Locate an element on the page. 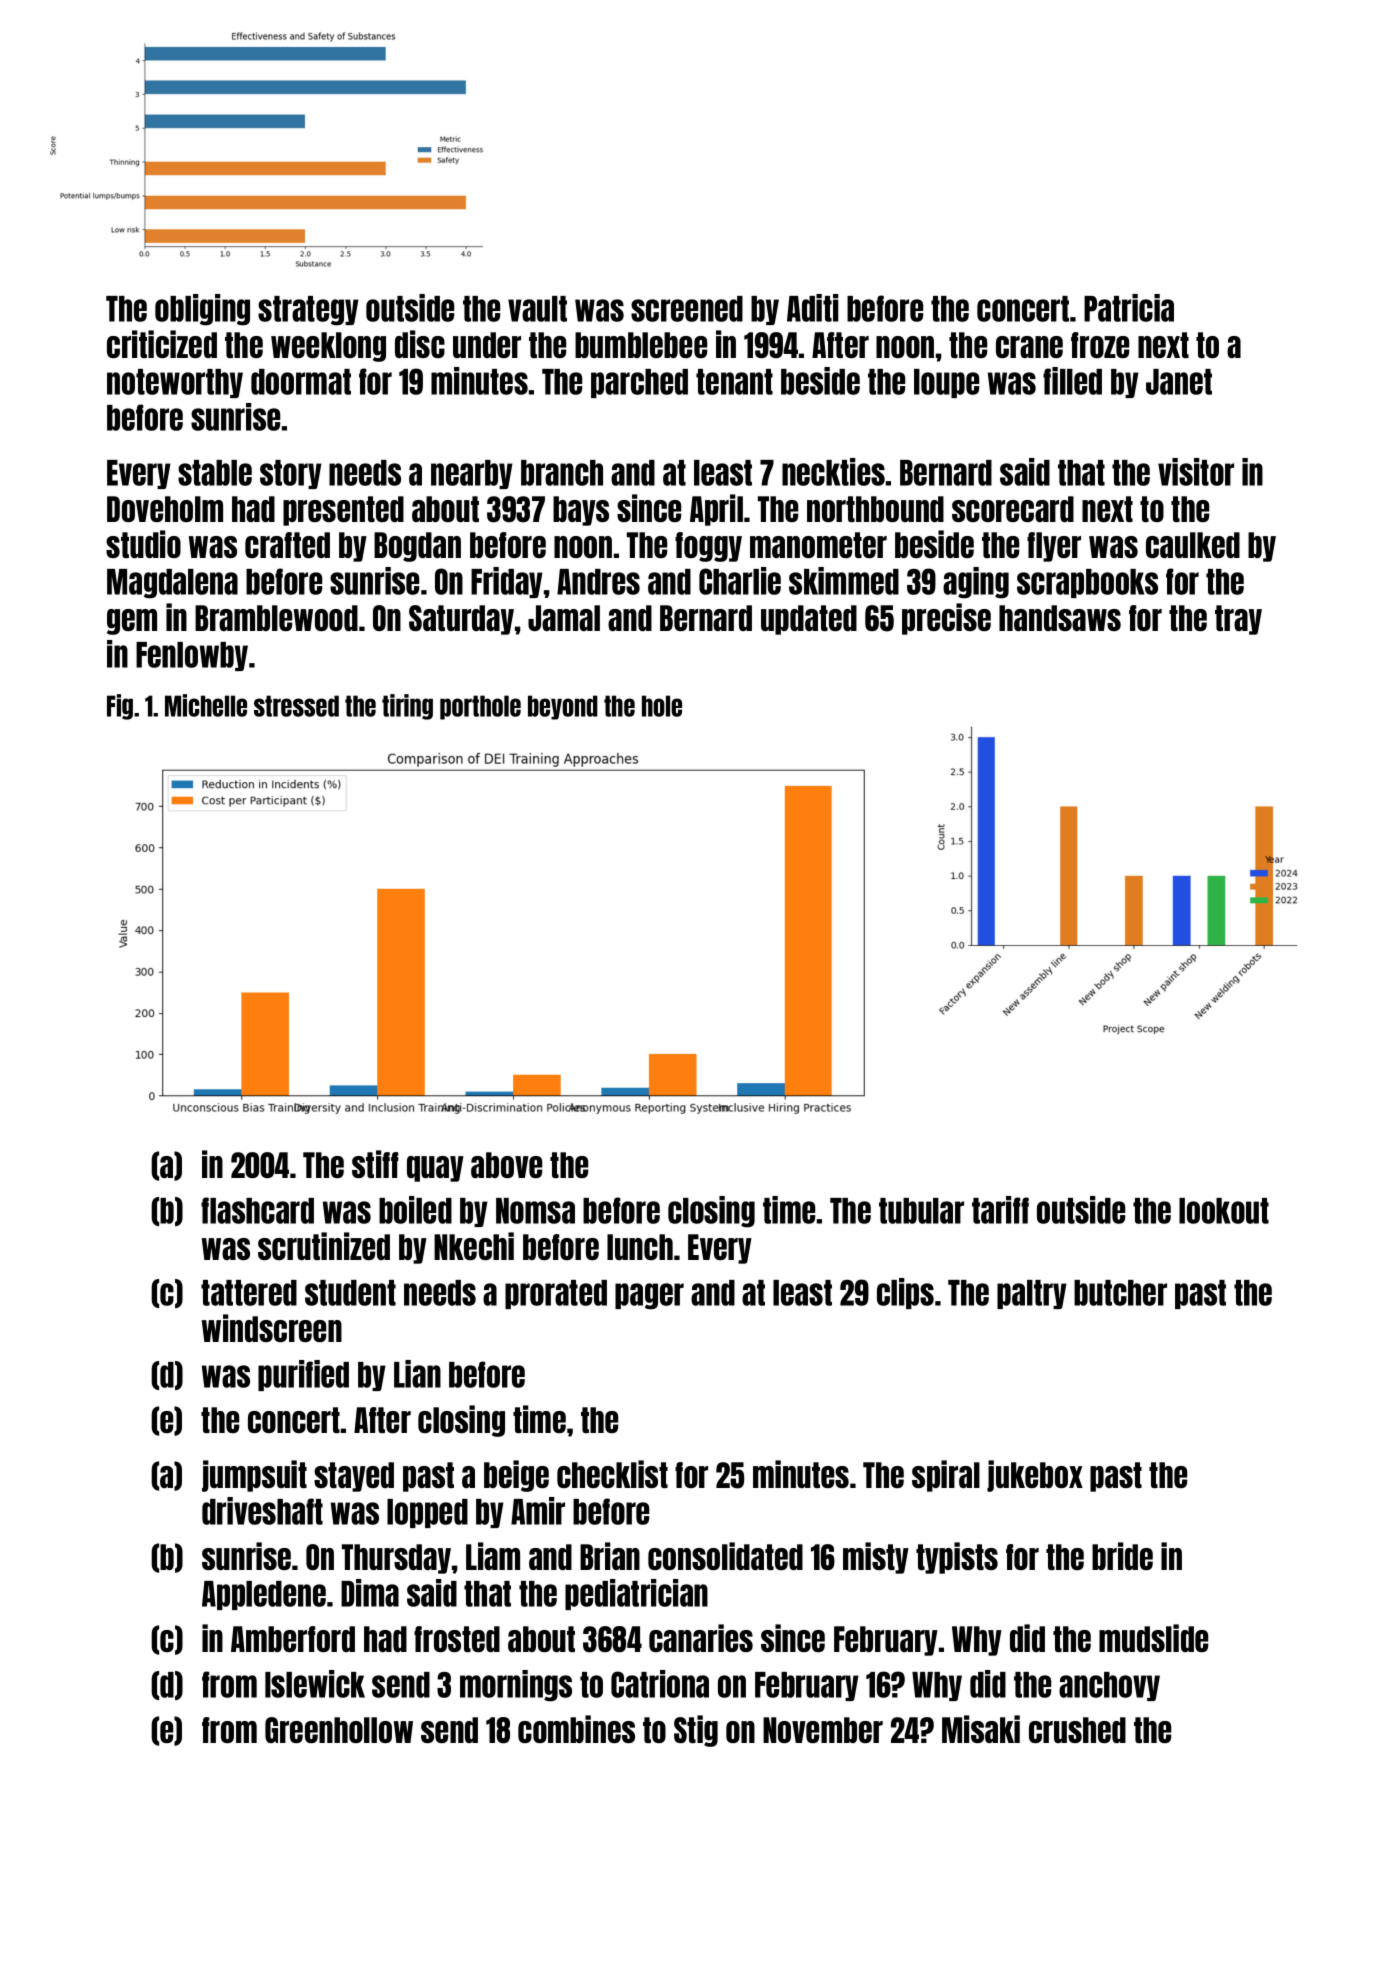  stiff is located at coordinates (375, 1164).
